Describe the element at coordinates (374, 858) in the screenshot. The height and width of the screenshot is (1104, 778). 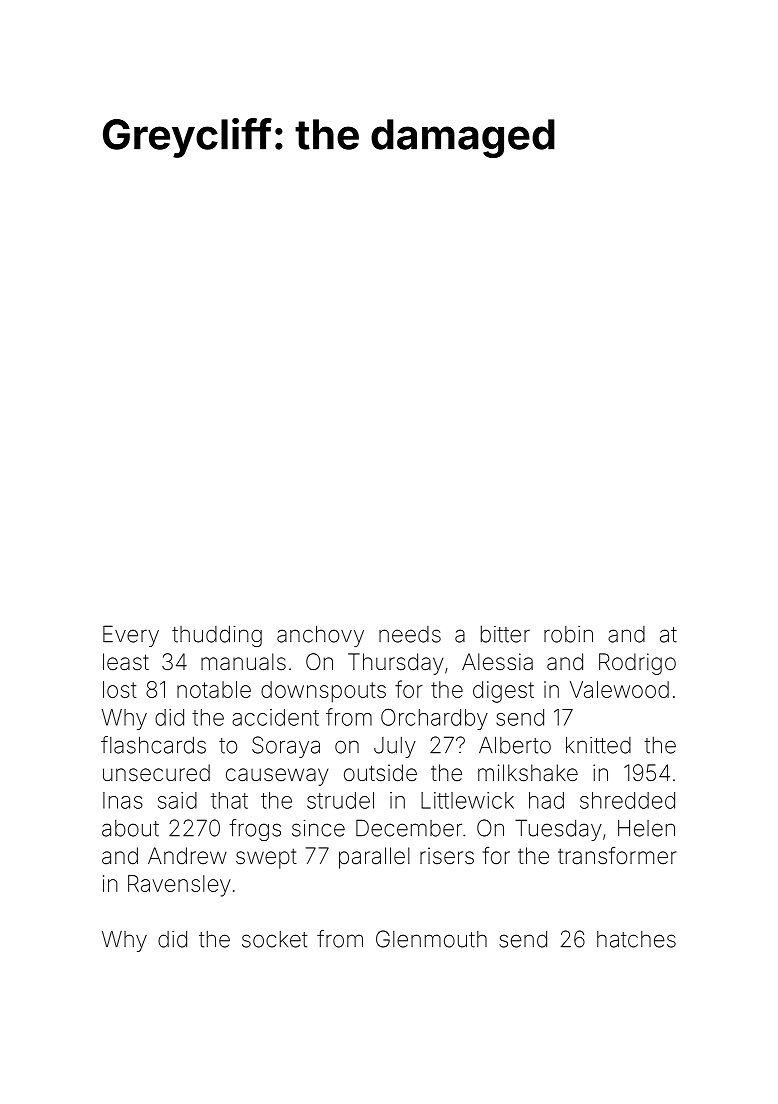
I see `parallel` at that location.
